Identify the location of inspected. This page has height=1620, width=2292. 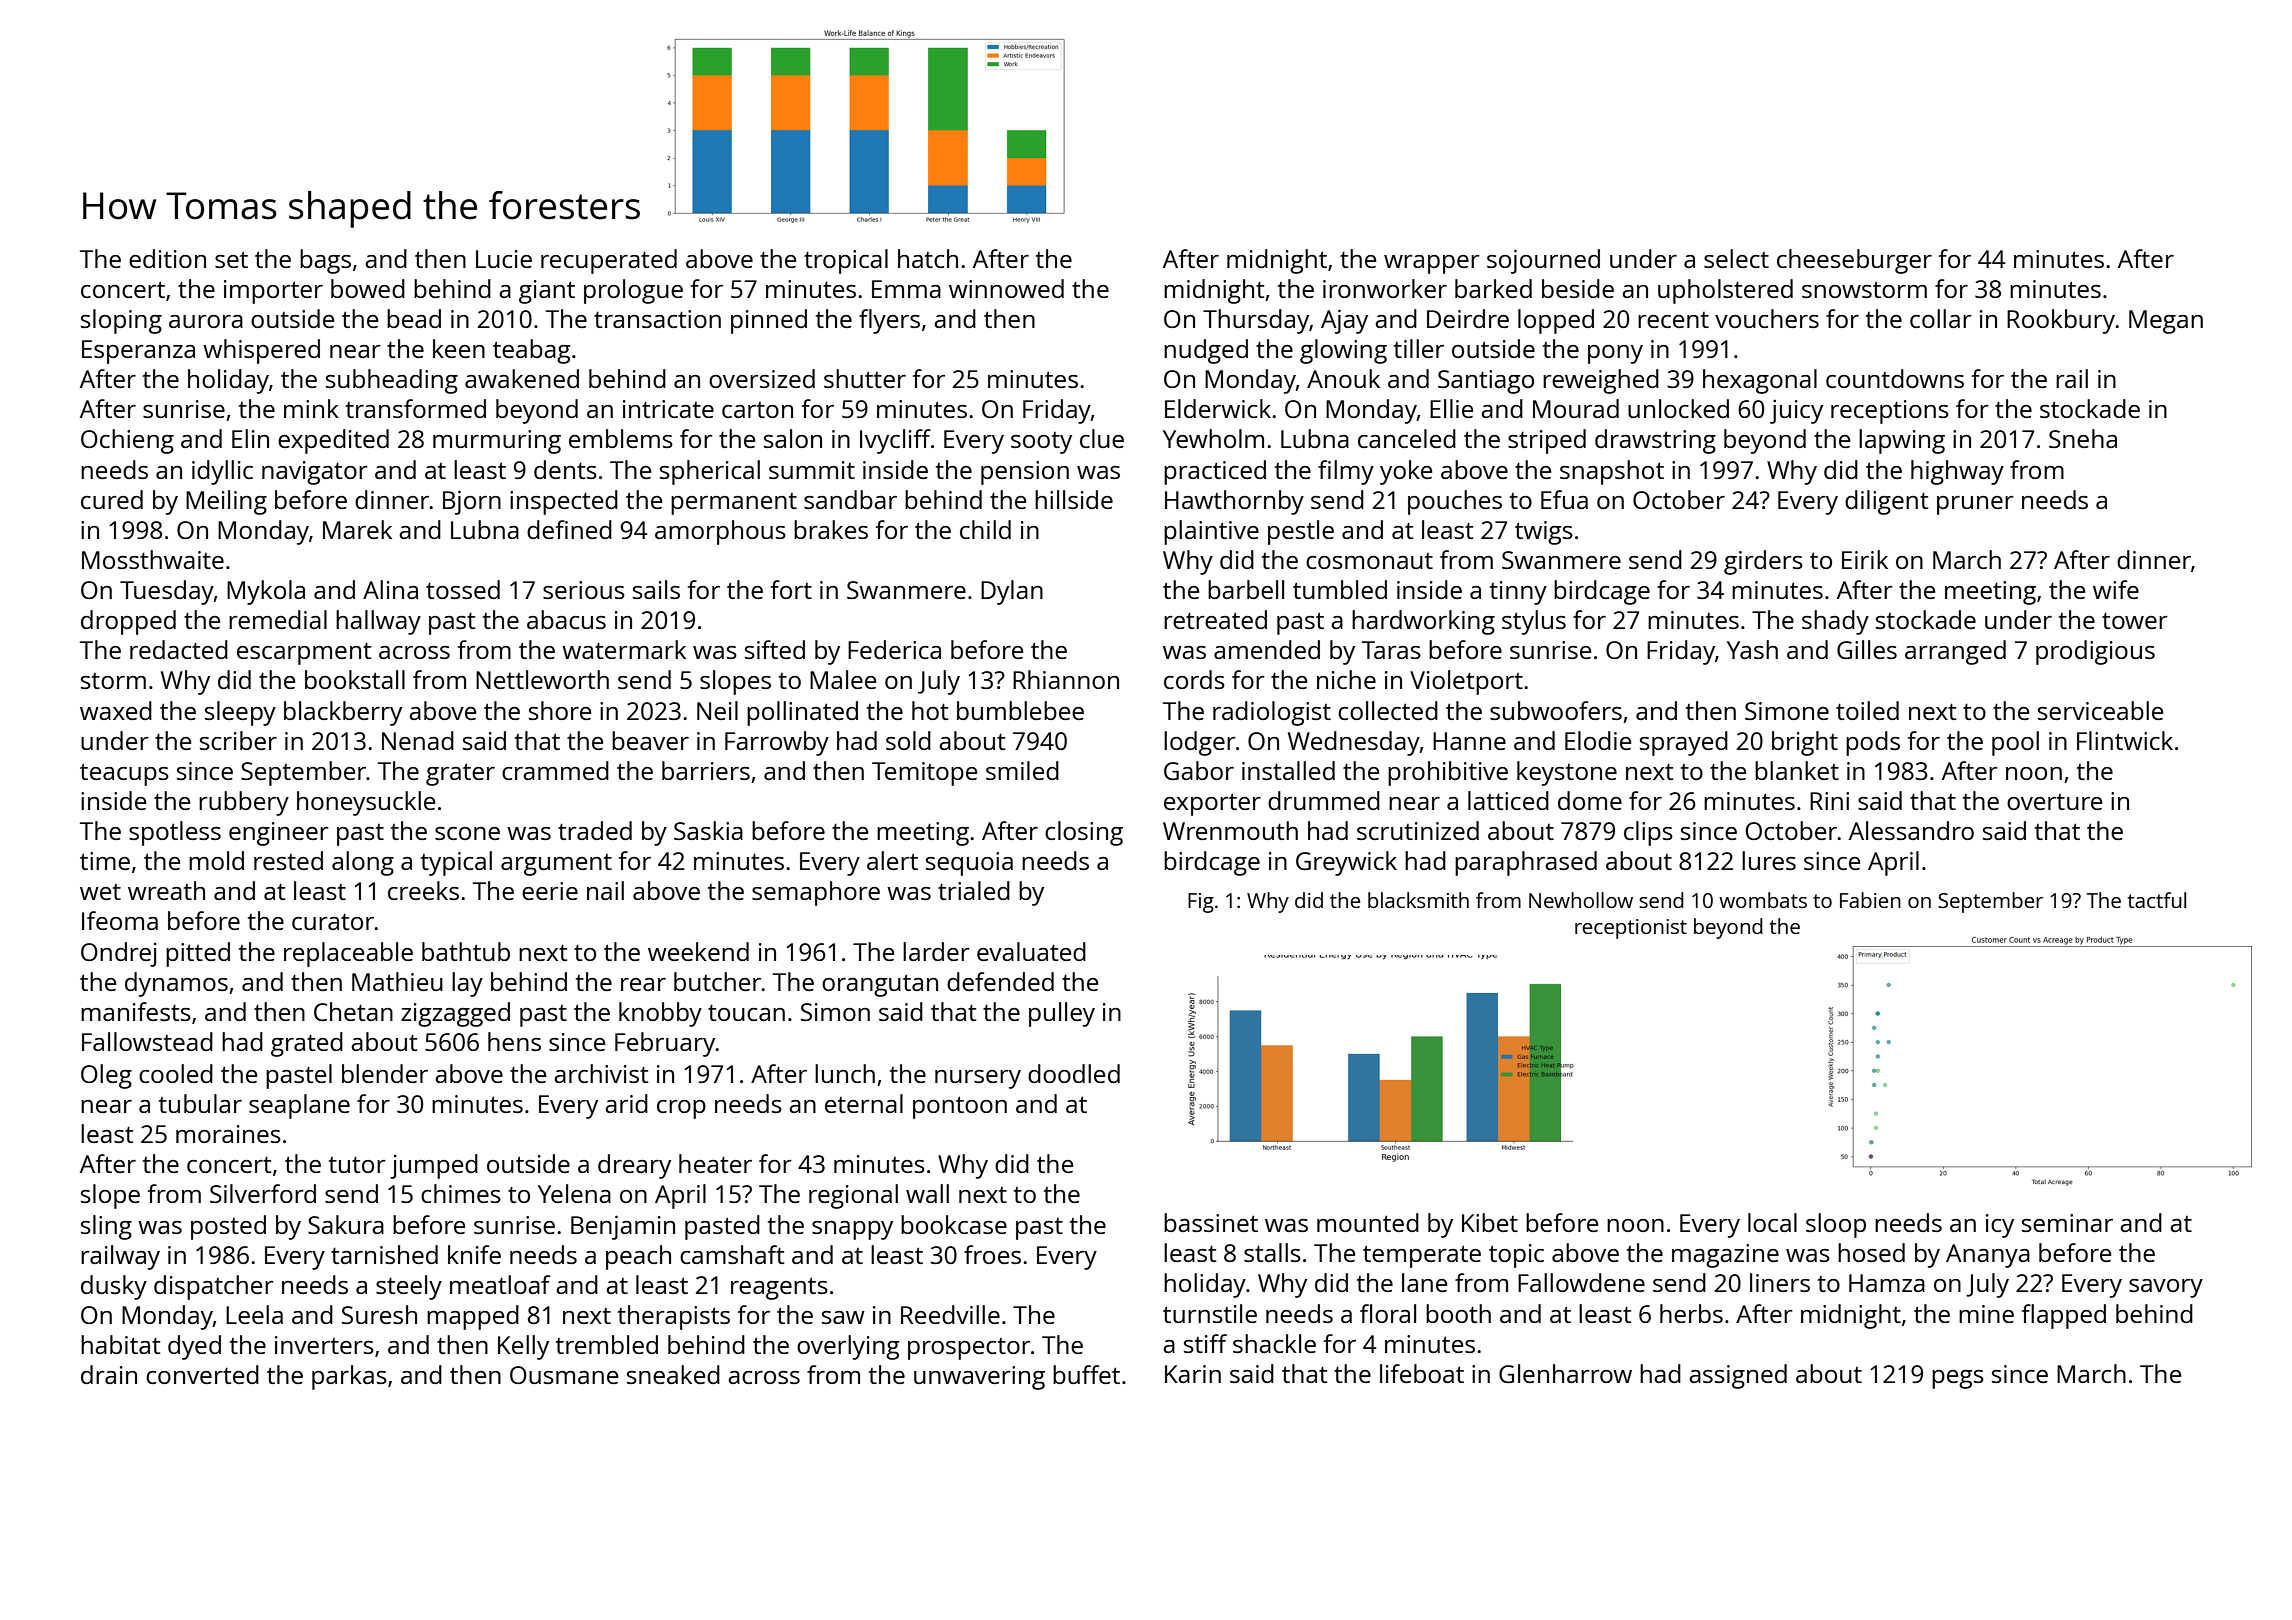
(564, 502).
